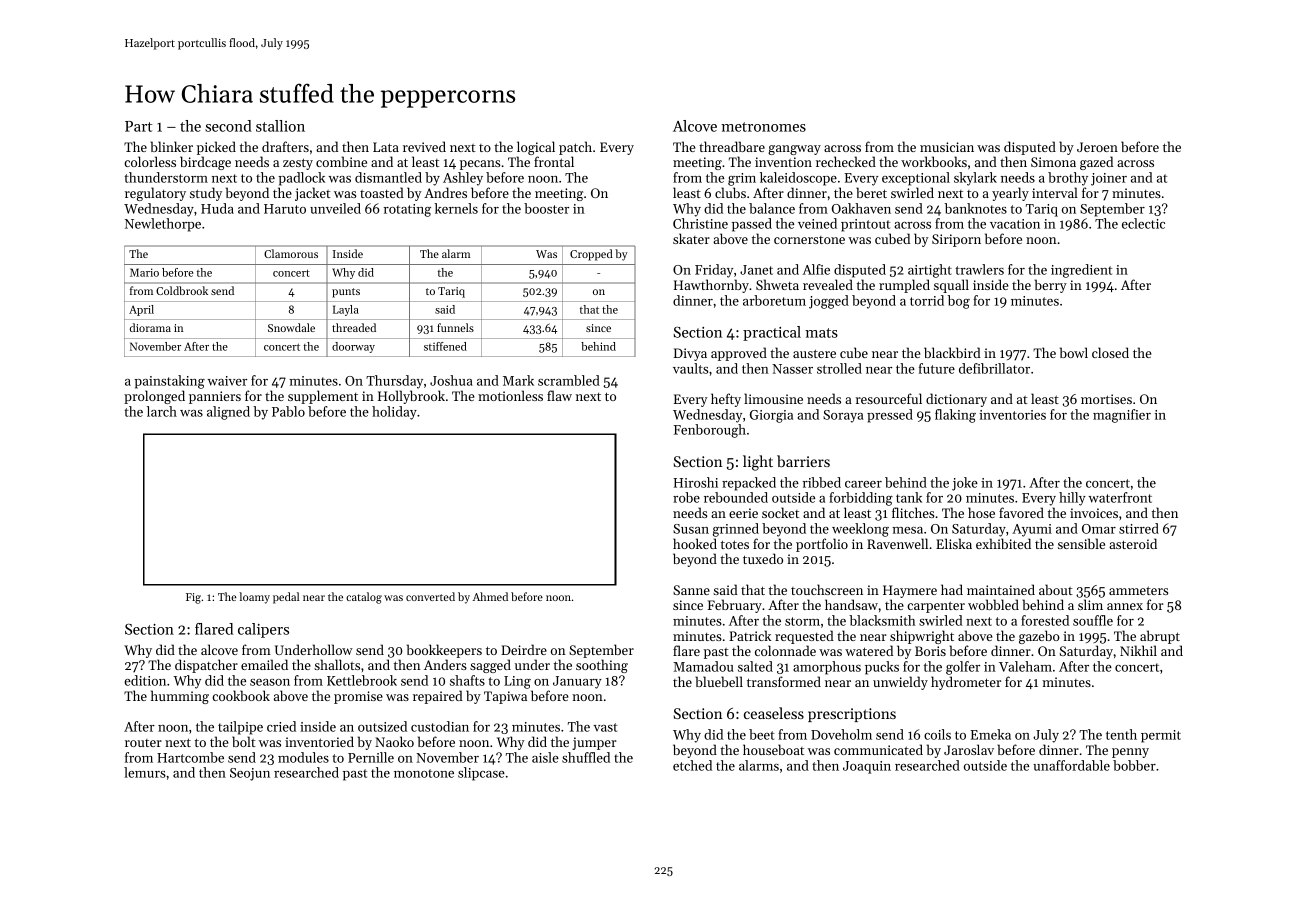  Describe the element at coordinates (536, 148) in the image. I see `logical` at that location.
